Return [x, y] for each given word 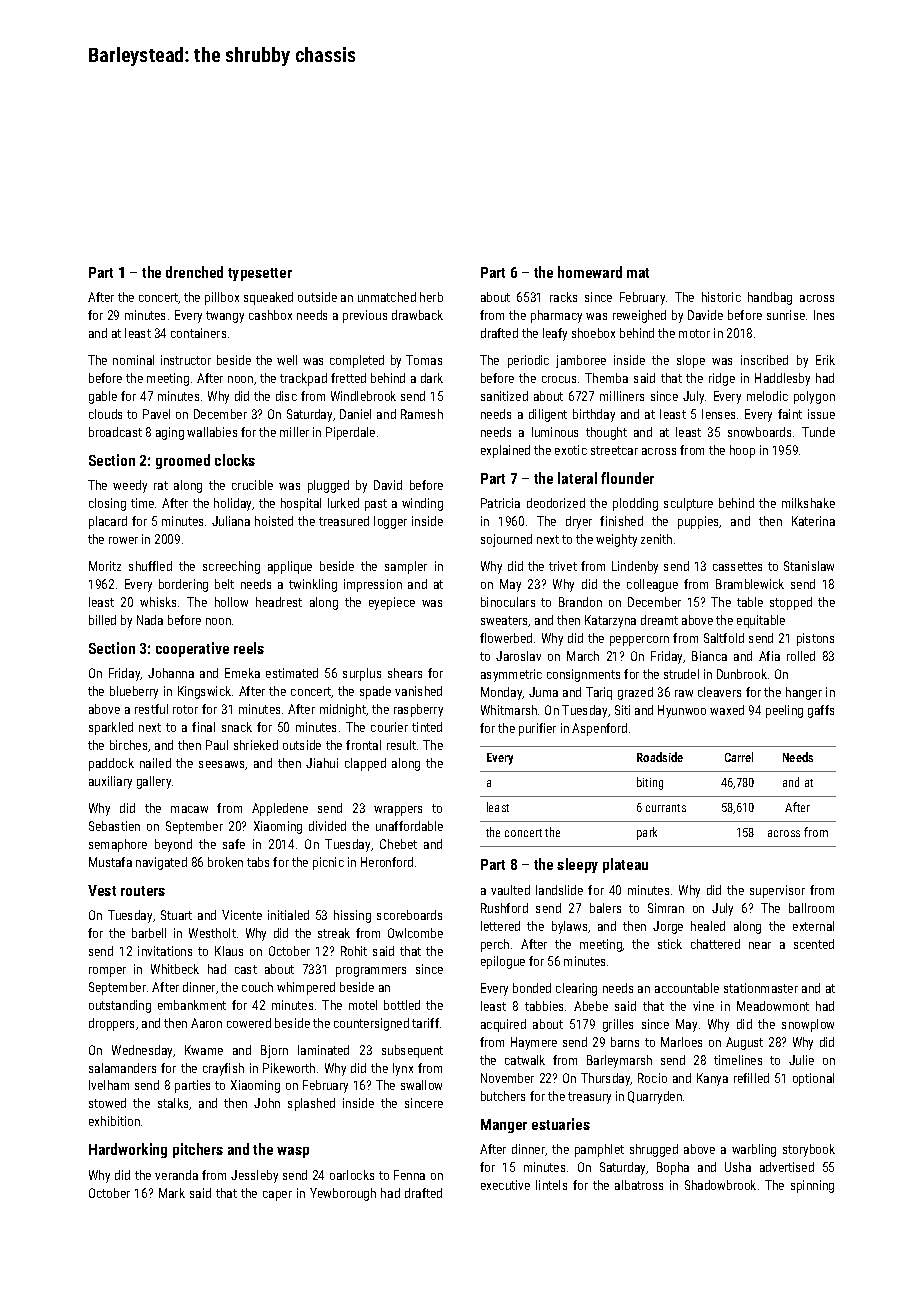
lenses [718, 414]
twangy [225, 317]
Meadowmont [773, 1006]
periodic [528, 361]
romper [107, 972]
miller [294, 432]
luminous [555, 432]
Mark [172, 1193]
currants [666, 808]
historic [721, 297]
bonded [532, 988]
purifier [537, 729]
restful [151, 709]
